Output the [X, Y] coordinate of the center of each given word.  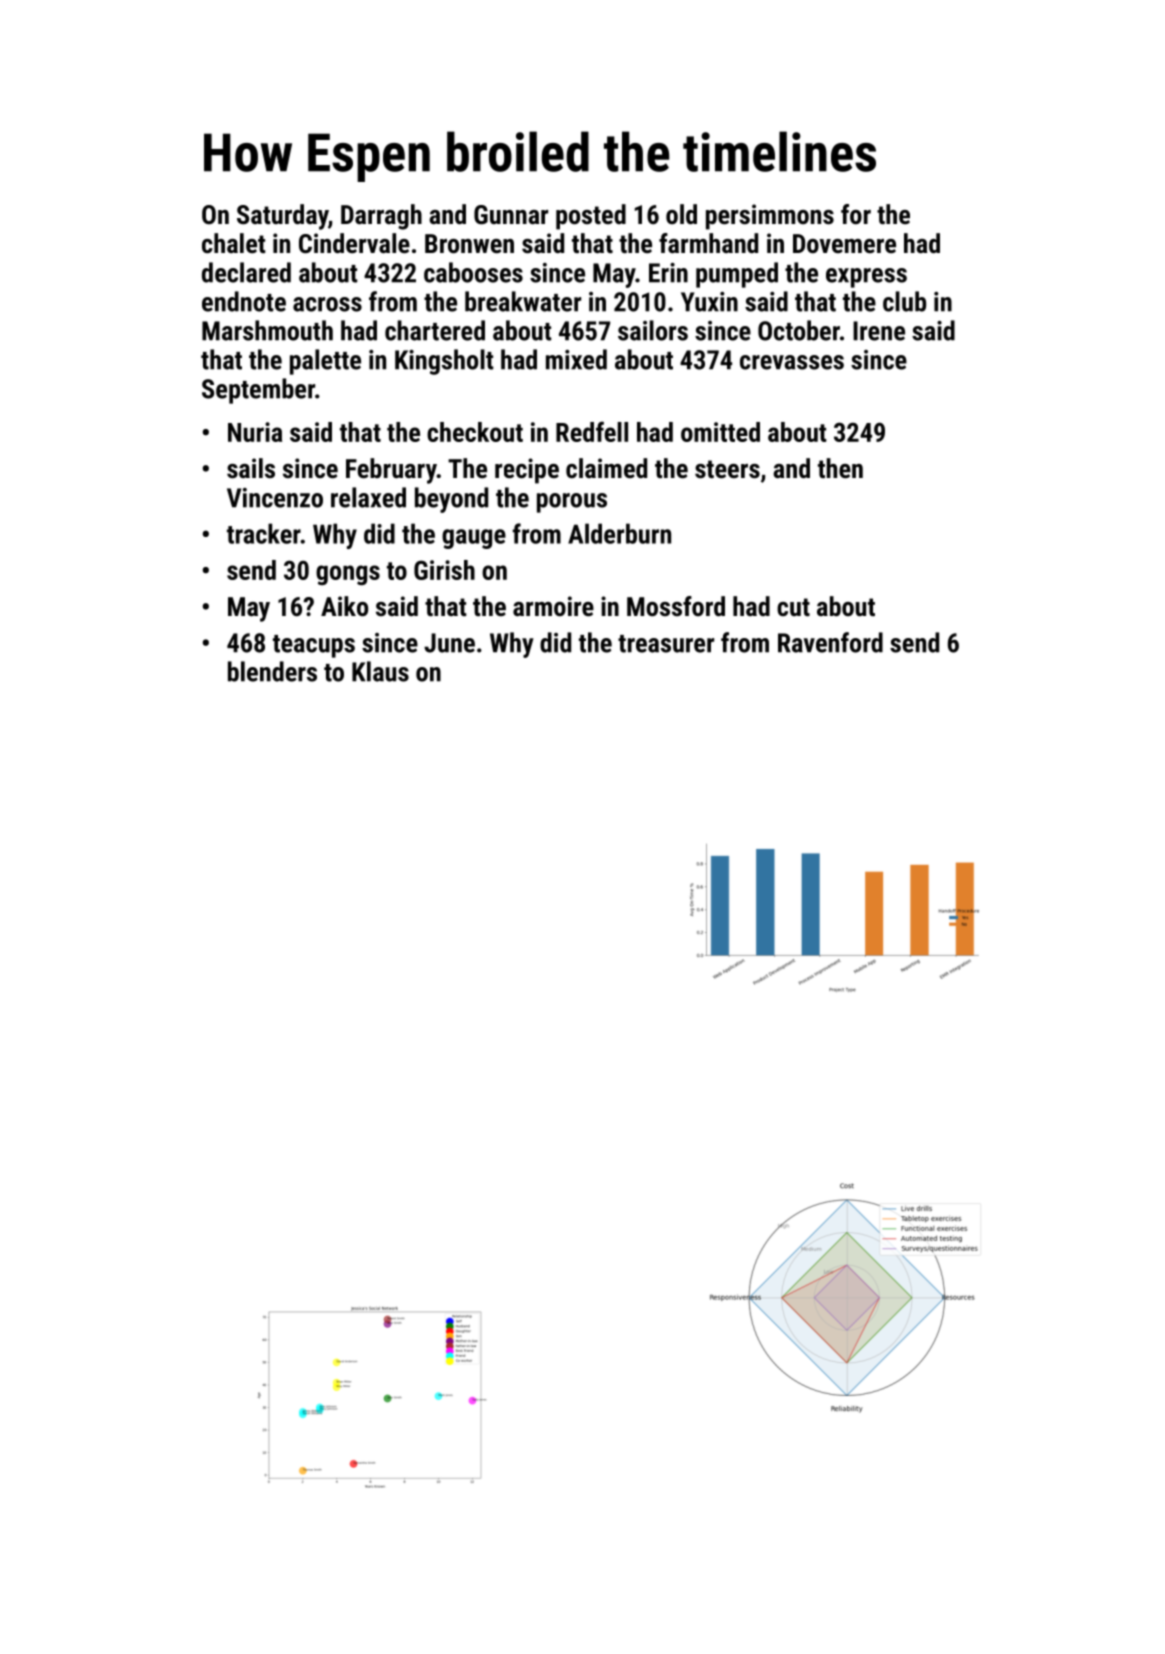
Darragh [381, 217]
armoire [553, 606]
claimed [606, 468]
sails [251, 468]
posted [591, 217]
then [840, 468]
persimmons [770, 217]
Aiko [344, 606]
